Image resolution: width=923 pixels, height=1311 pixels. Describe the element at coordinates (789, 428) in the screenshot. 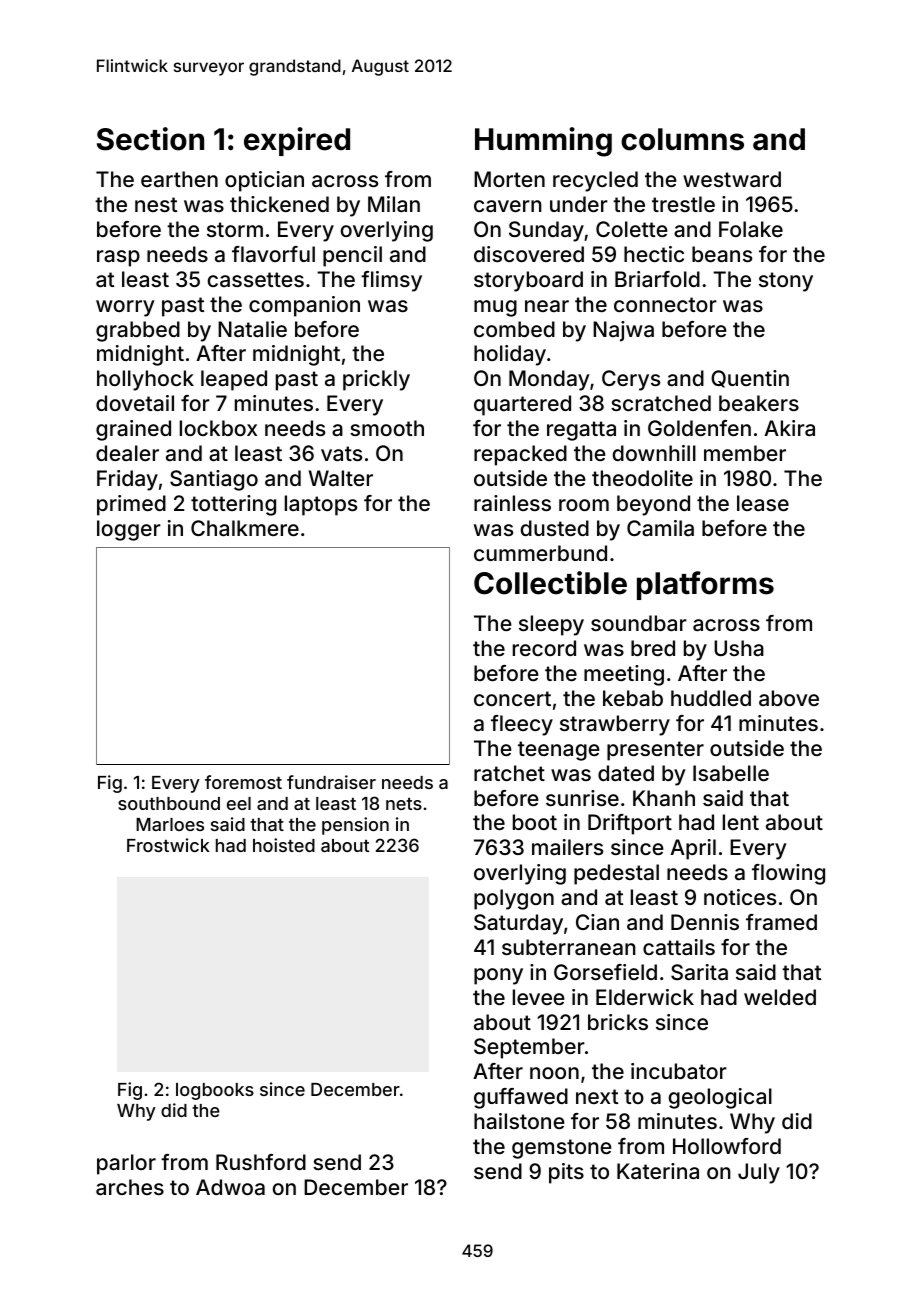

I see `Akira` at that location.
